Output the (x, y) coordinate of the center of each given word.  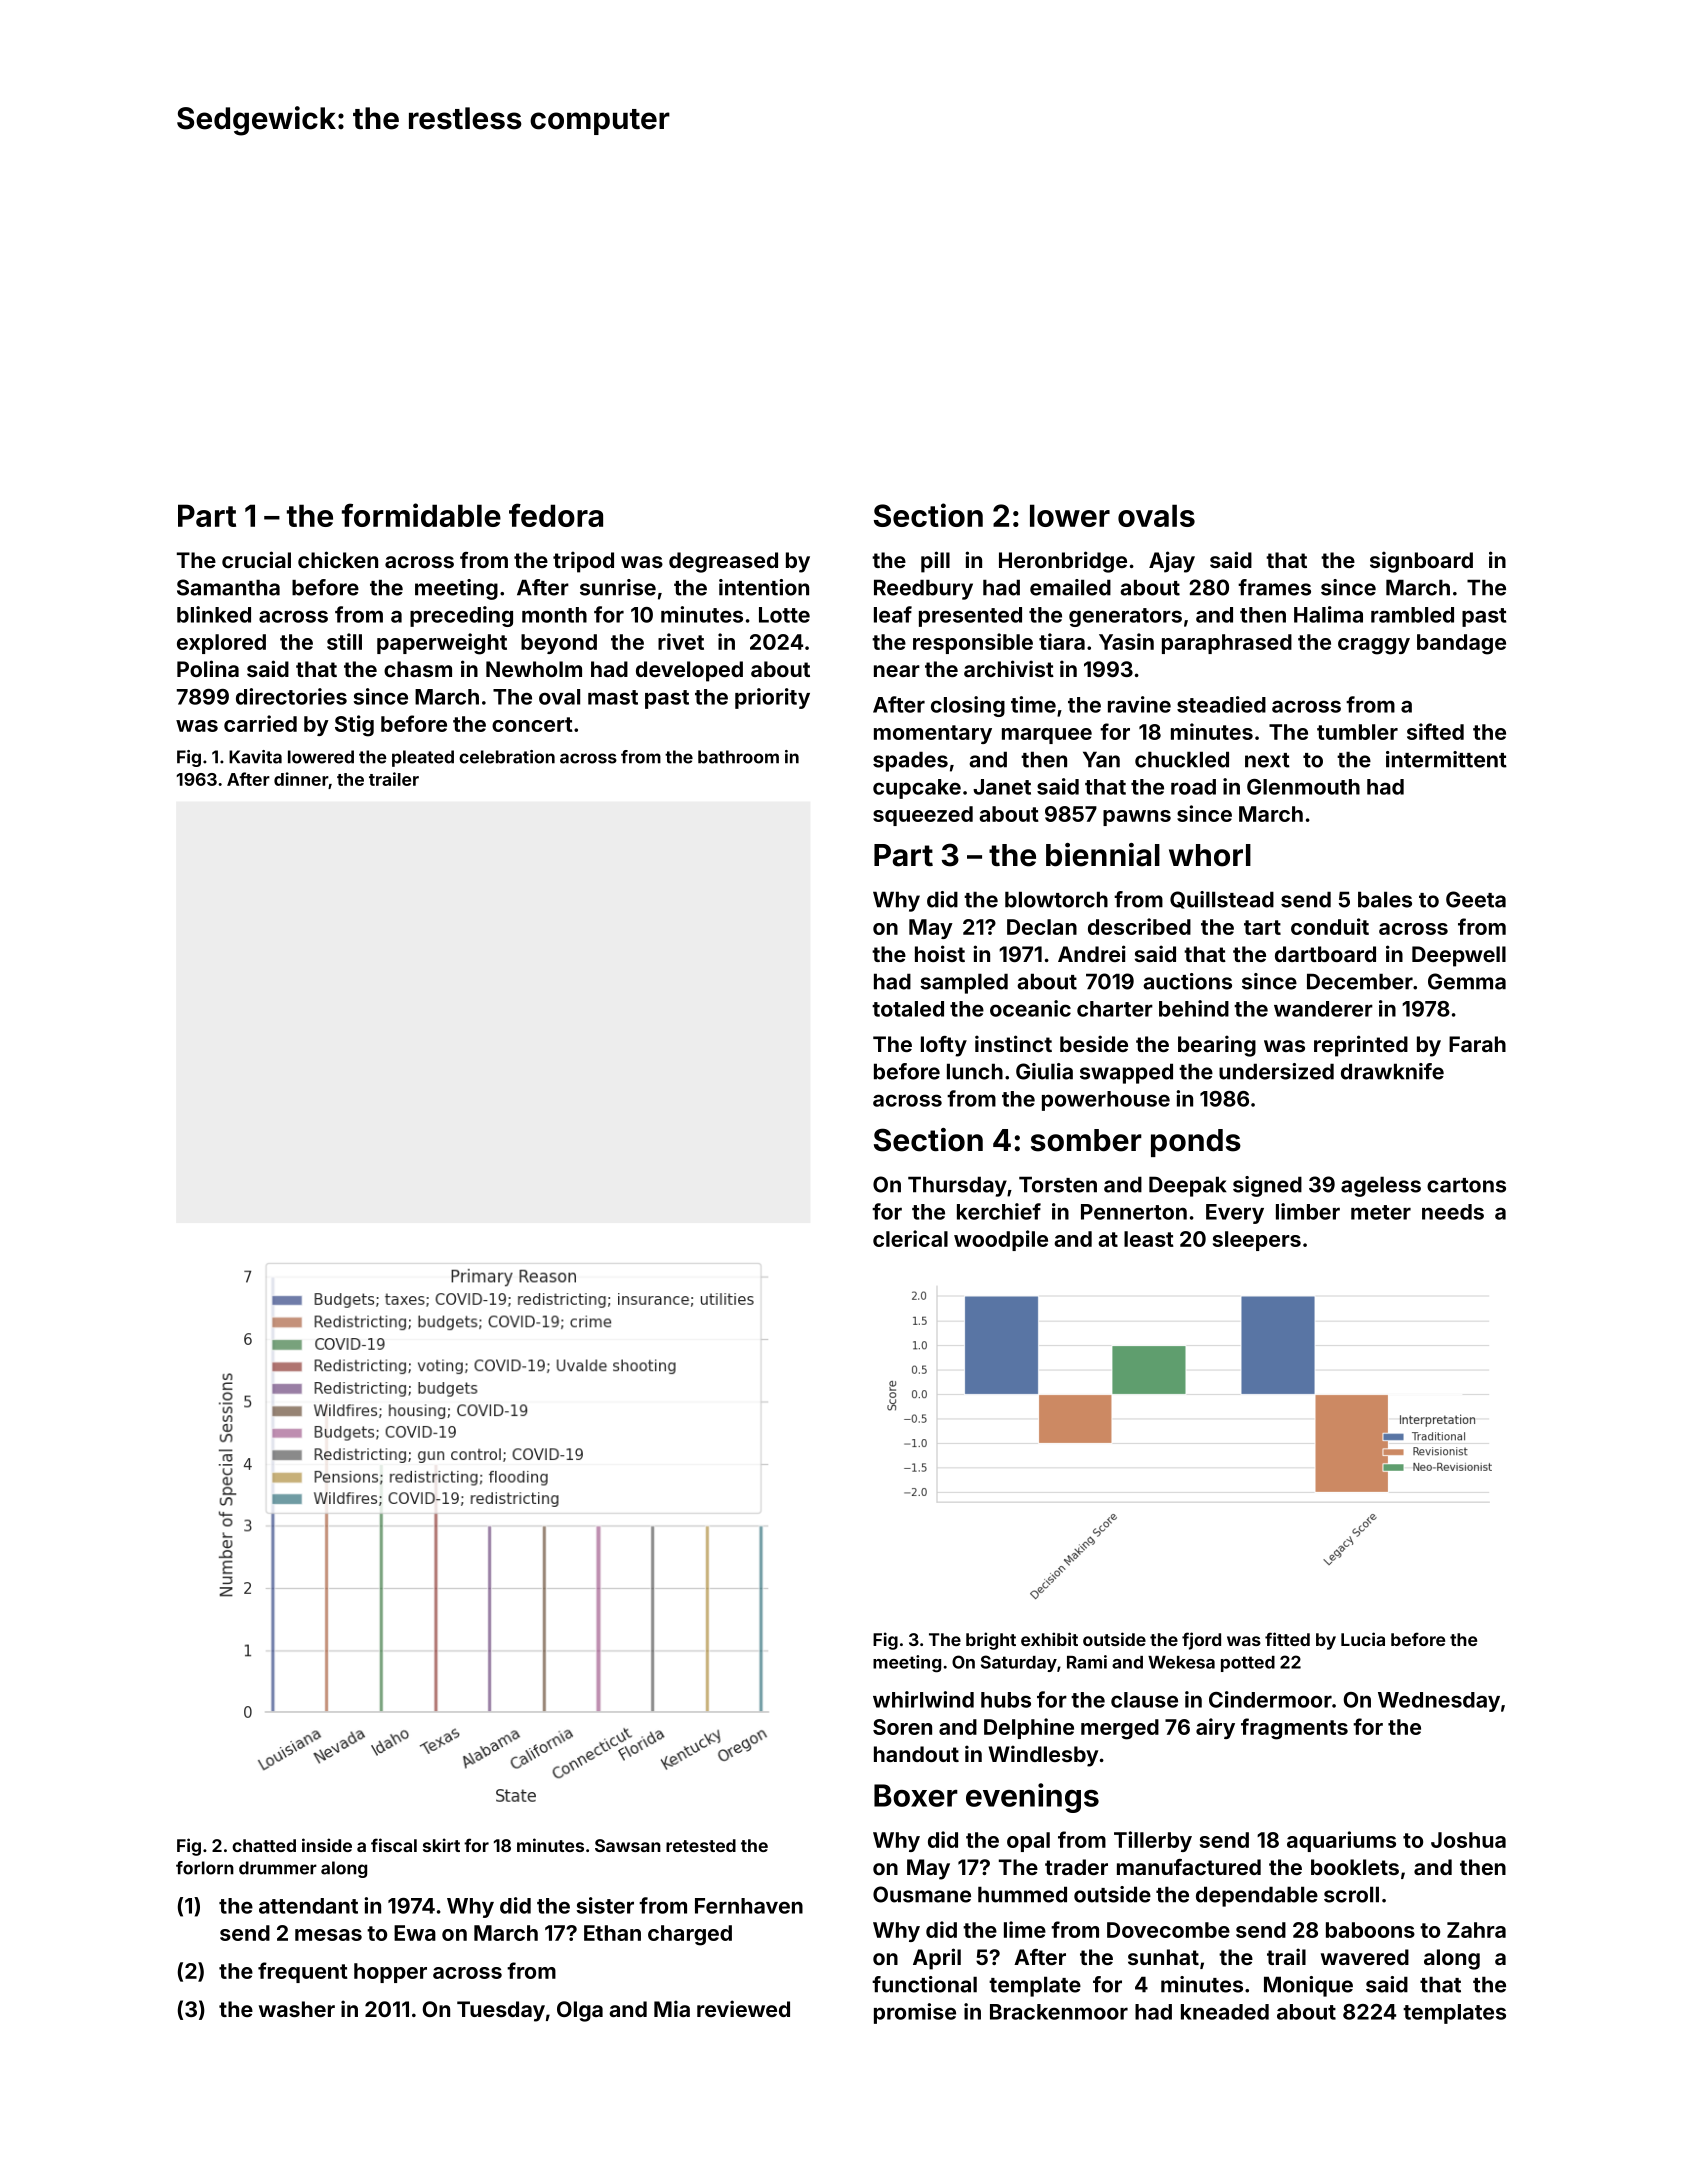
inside (327, 1845)
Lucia (1363, 1639)
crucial (256, 559)
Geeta (1476, 899)
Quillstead (1222, 900)
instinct (1013, 1043)
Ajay (1172, 562)
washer (297, 2009)
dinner (301, 779)
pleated (423, 758)
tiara (1062, 641)
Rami (1087, 1662)
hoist (940, 953)
